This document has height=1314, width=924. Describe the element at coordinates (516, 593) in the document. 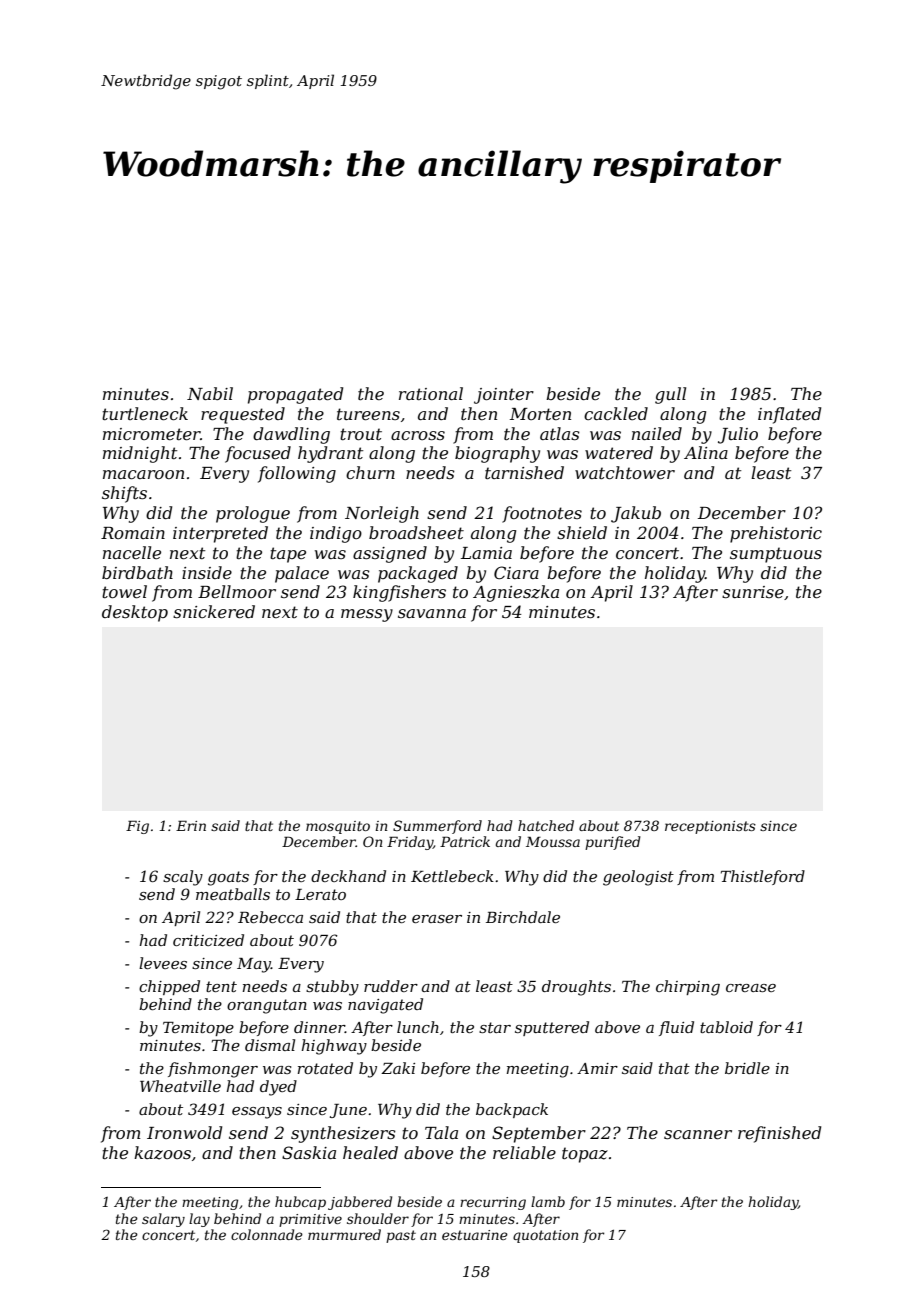

I see `Agnieszka` at that location.
